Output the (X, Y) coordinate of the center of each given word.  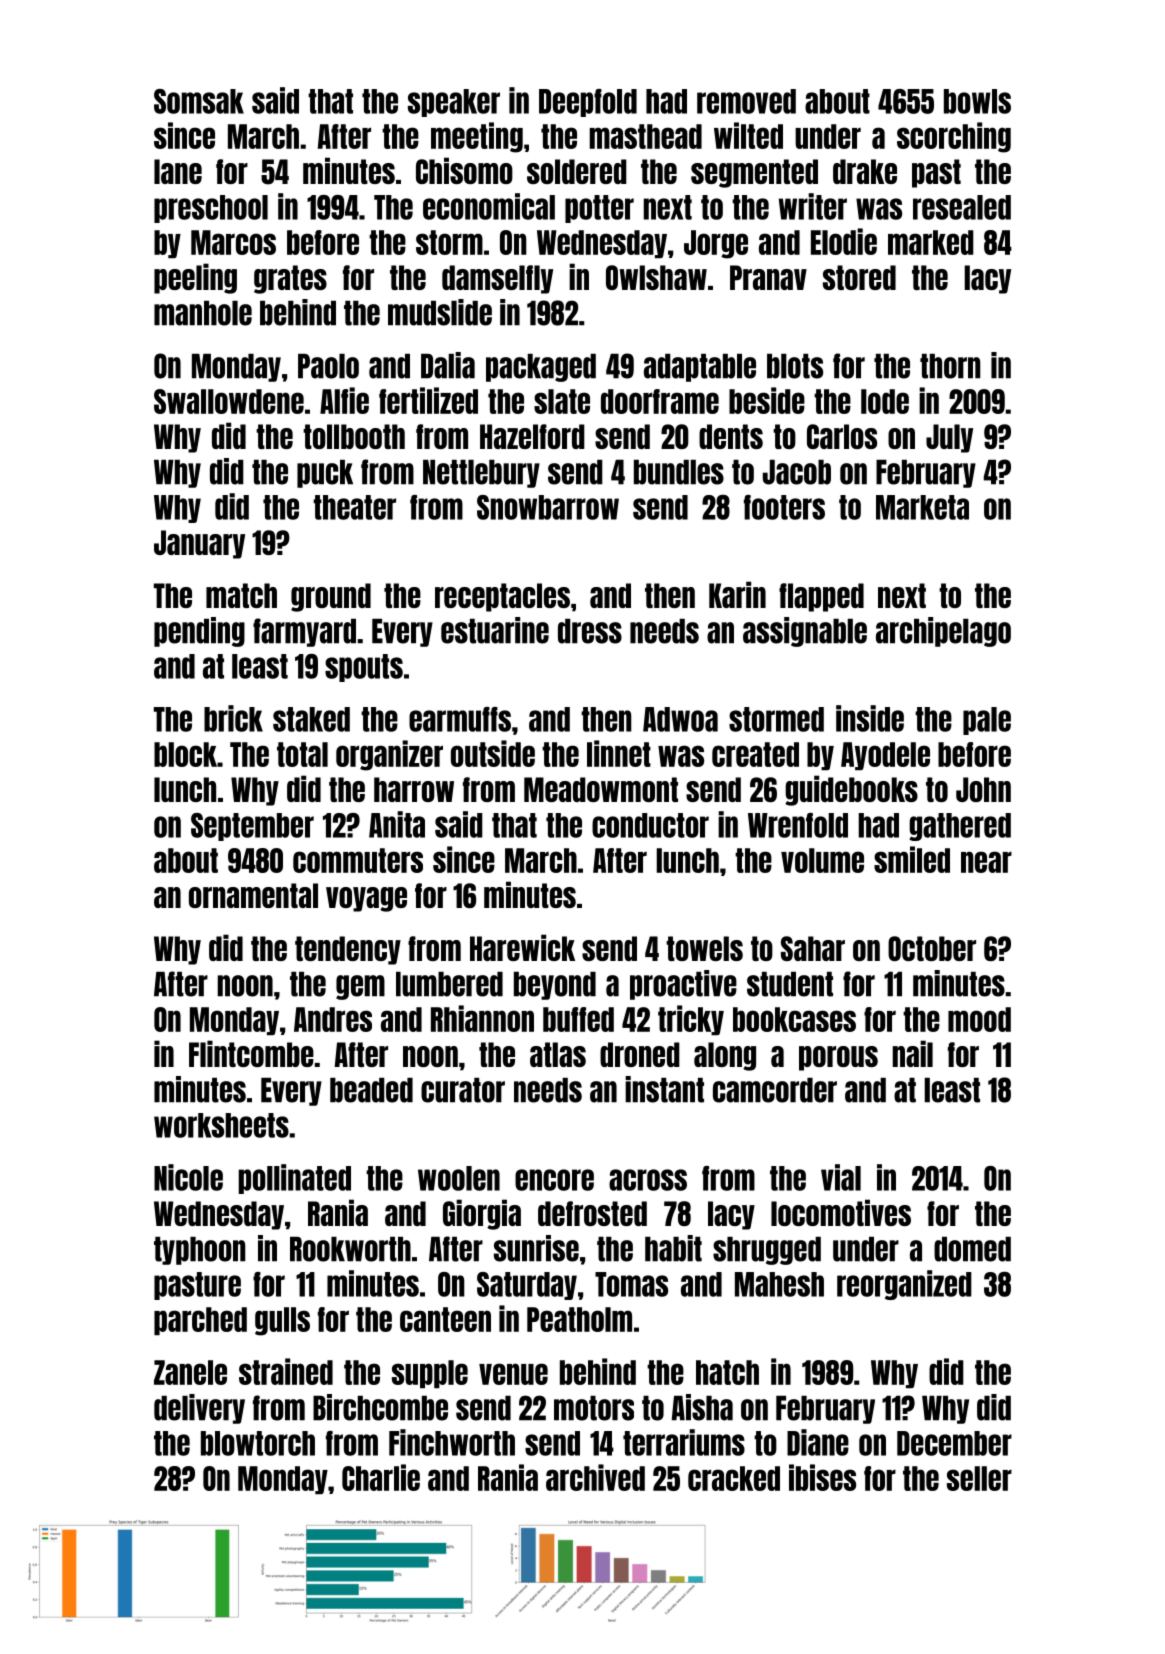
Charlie (381, 1477)
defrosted (592, 1213)
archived (595, 1477)
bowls (977, 101)
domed (972, 1249)
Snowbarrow (548, 507)
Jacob (797, 472)
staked (311, 719)
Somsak (199, 101)
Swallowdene (229, 401)
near (986, 862)
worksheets (221, 1125)
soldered (577, 171)
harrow (414, 789)
